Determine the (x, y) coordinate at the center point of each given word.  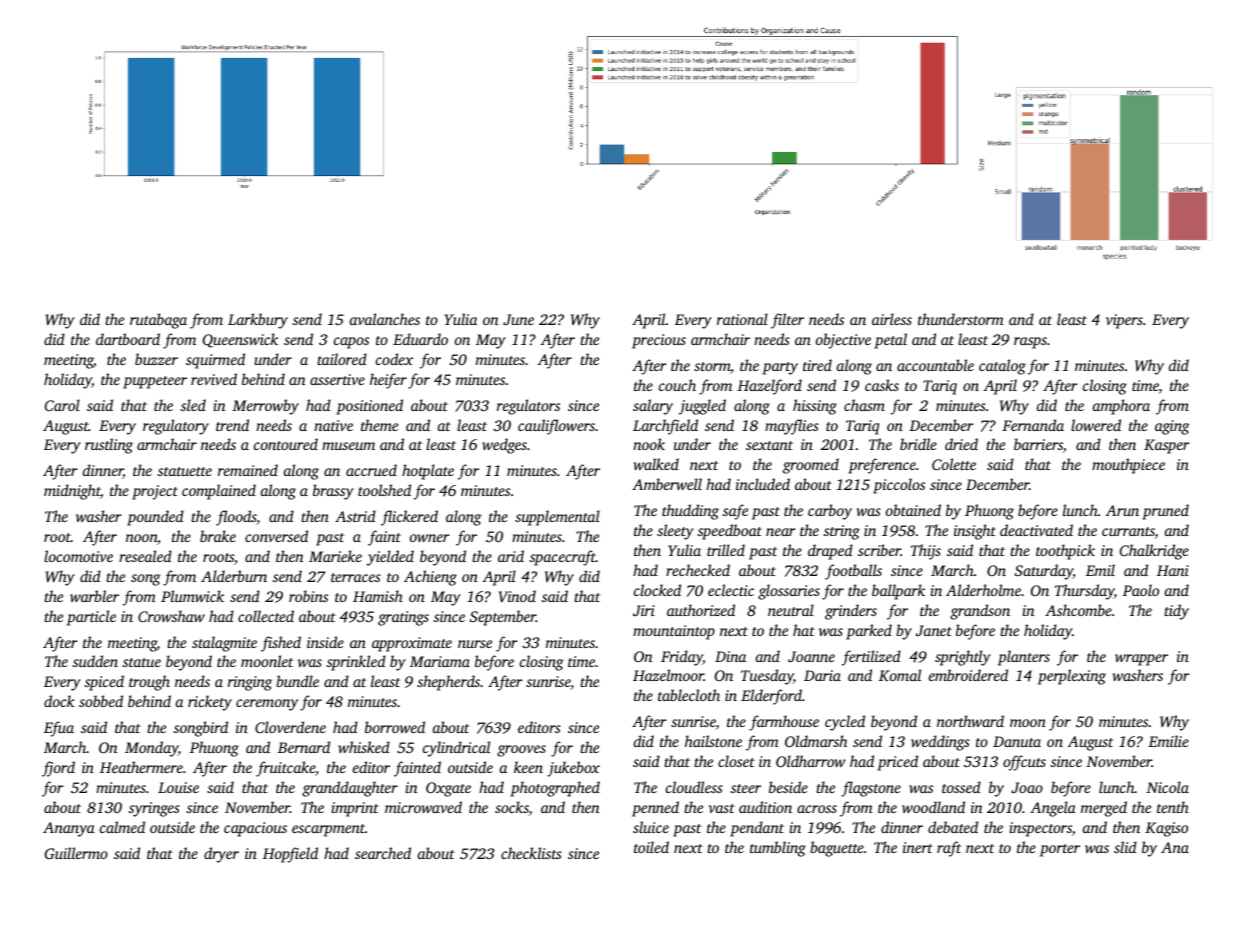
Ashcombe (1078, 610)
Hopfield (290, 855)
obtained (913, 510)
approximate (412, 644)
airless (892, 319)
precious (659, 341)
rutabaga (158, 321)
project (155, 492)
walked (656, 464)
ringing (250, 683)
